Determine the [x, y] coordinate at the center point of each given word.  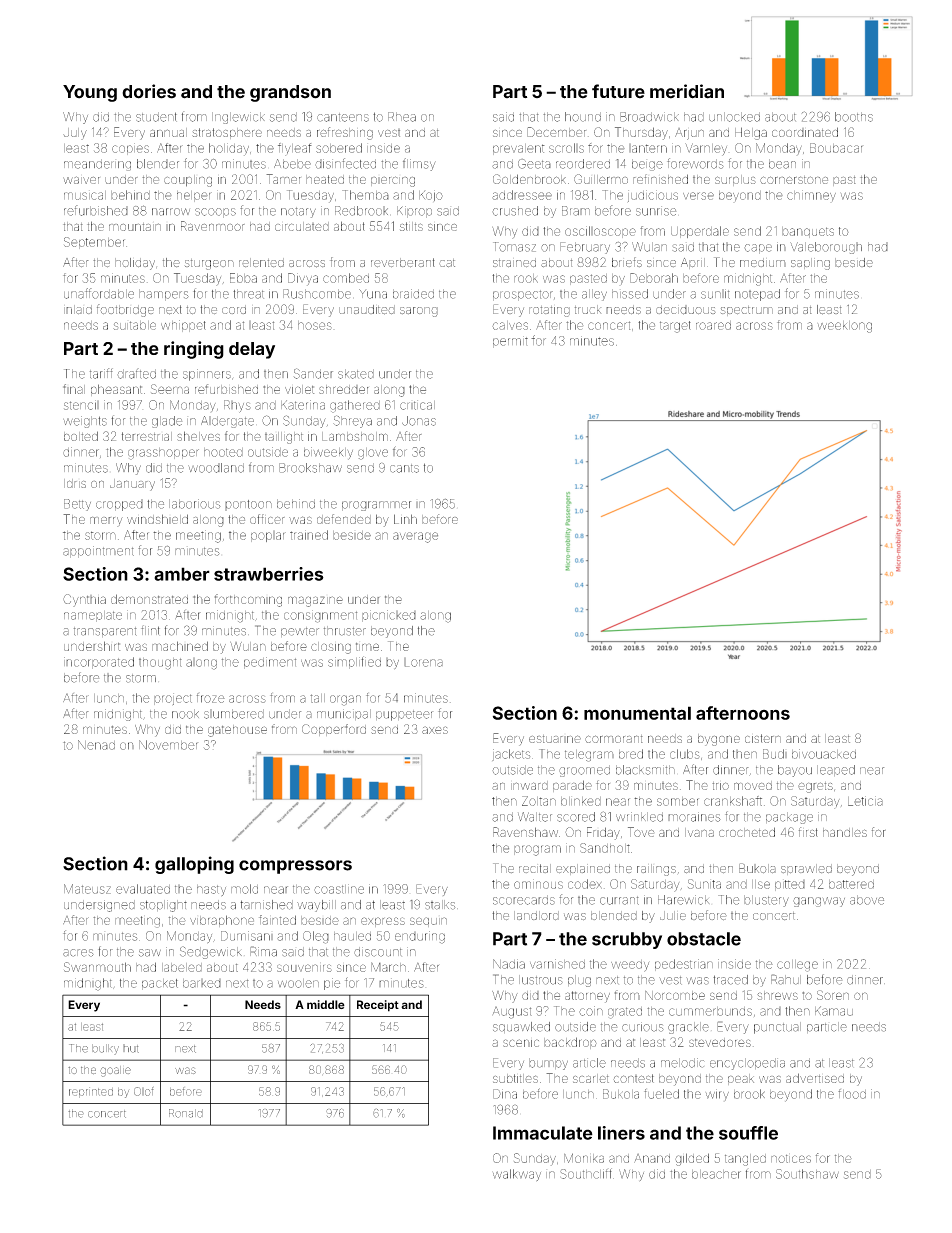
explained [583, 869]
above [867, 900]
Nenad [96, 745]
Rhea [402, 117]
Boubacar [836, 148]
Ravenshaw [525, 832]
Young [90, 93]
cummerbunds [710, 1011]
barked [202, 983]
